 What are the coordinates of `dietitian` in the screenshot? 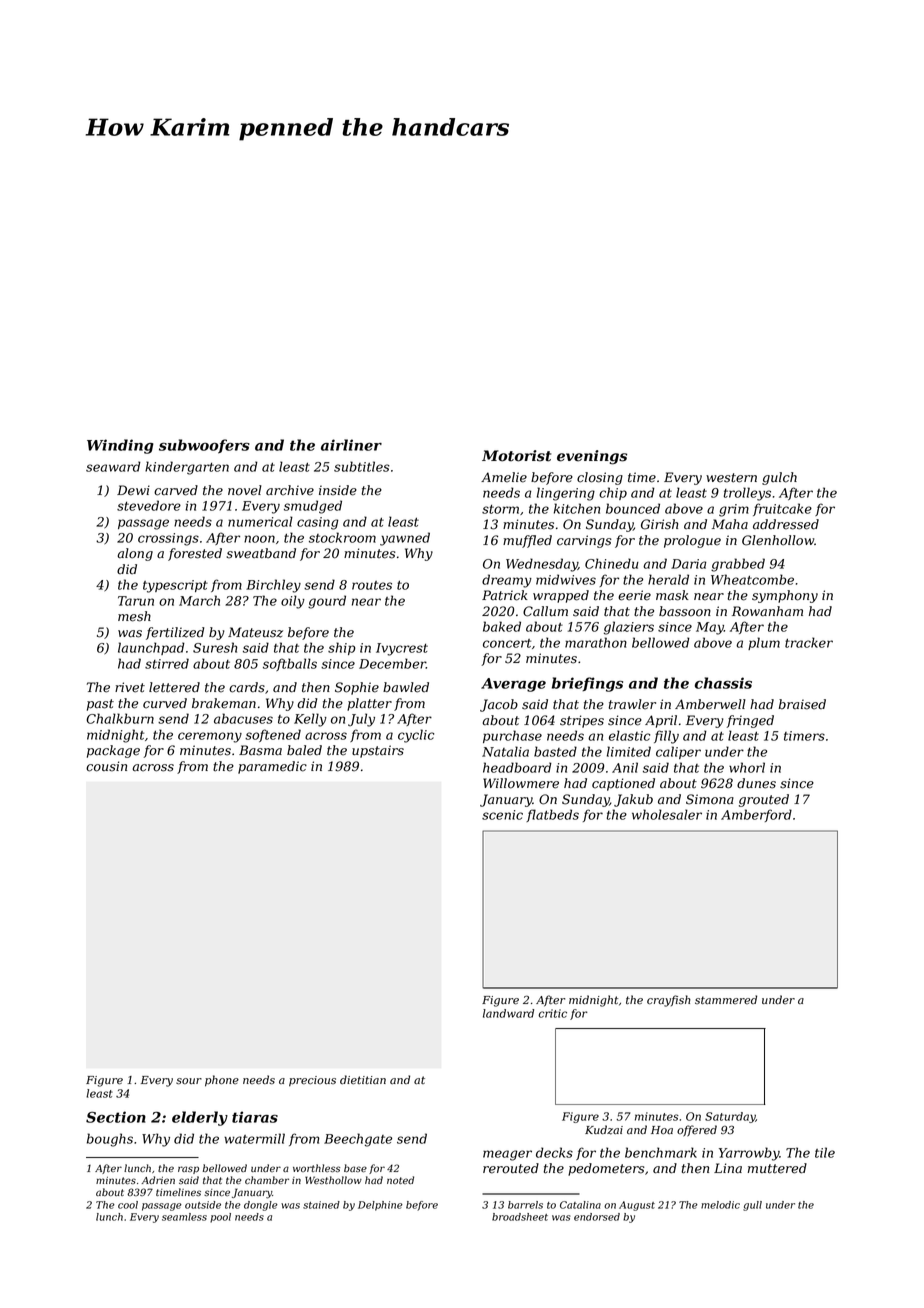 It's located at (363, 1080).
